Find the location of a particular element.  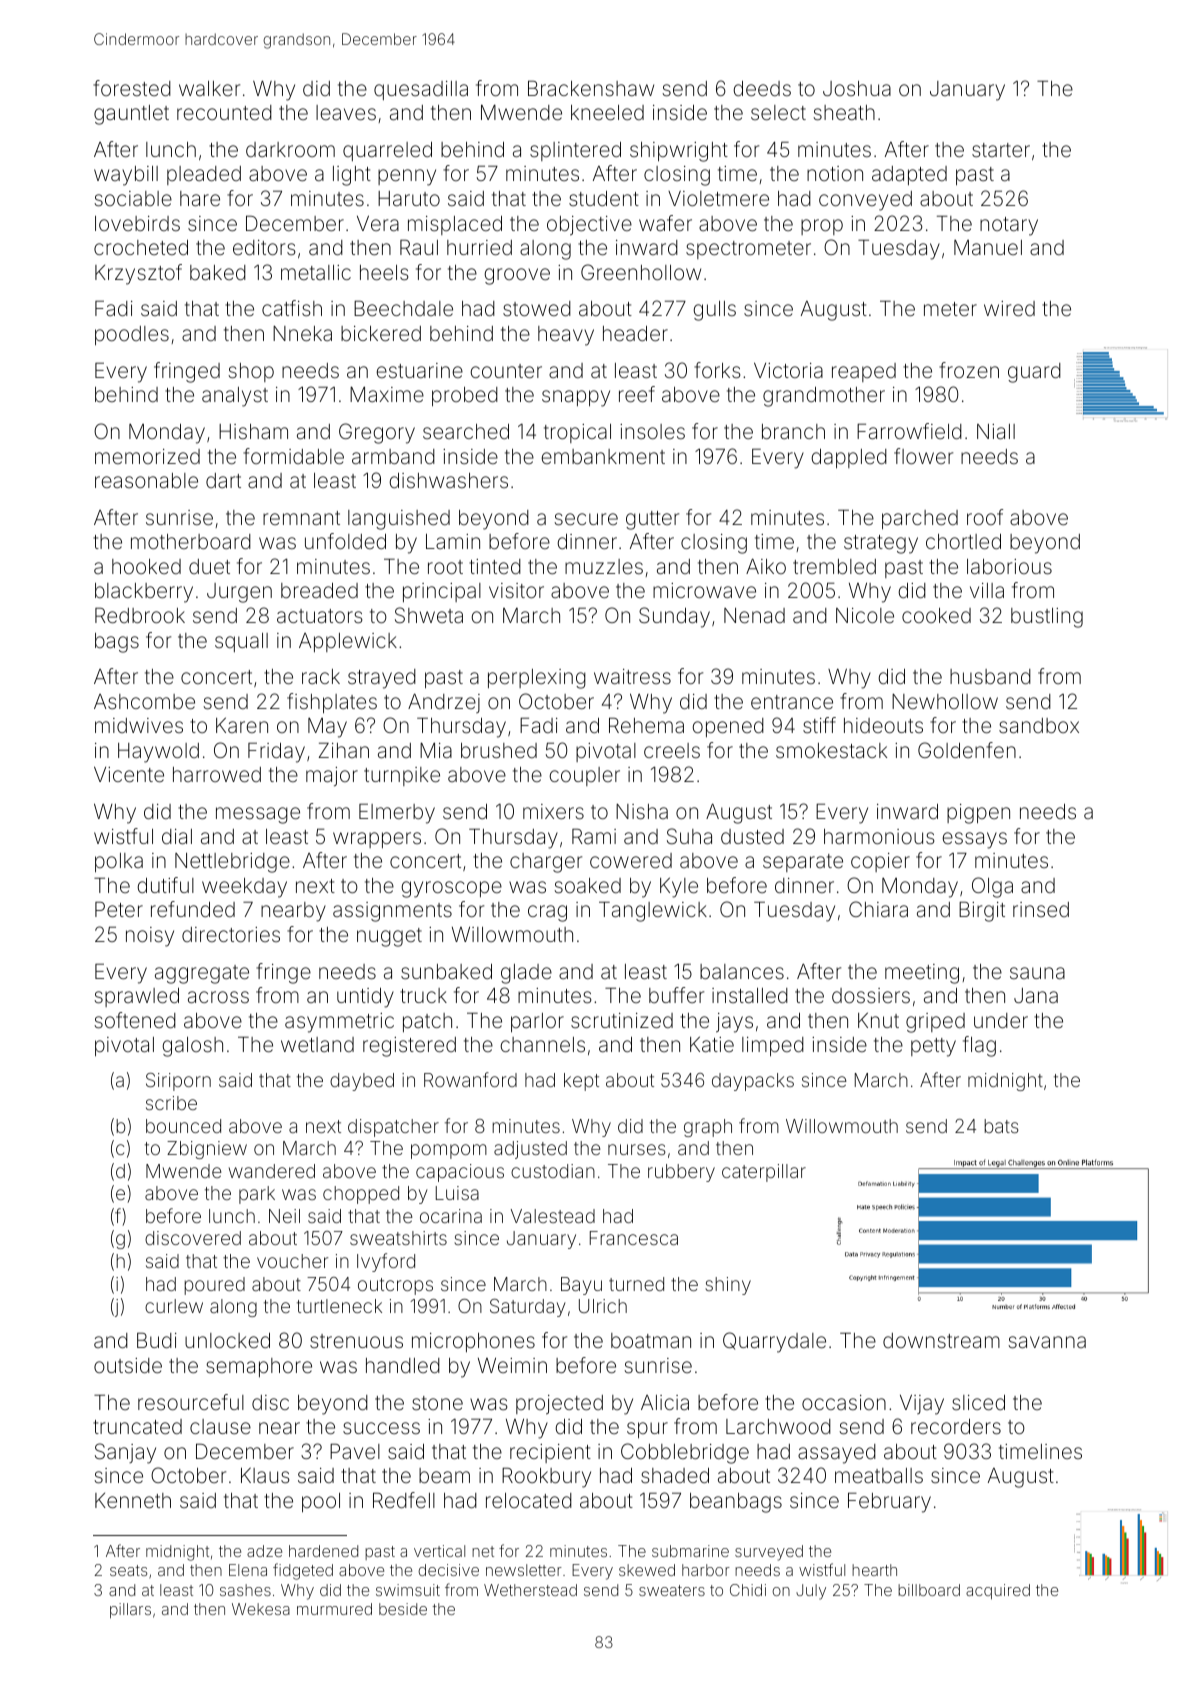

Sanjay is located at coordinates (125, 1453).
